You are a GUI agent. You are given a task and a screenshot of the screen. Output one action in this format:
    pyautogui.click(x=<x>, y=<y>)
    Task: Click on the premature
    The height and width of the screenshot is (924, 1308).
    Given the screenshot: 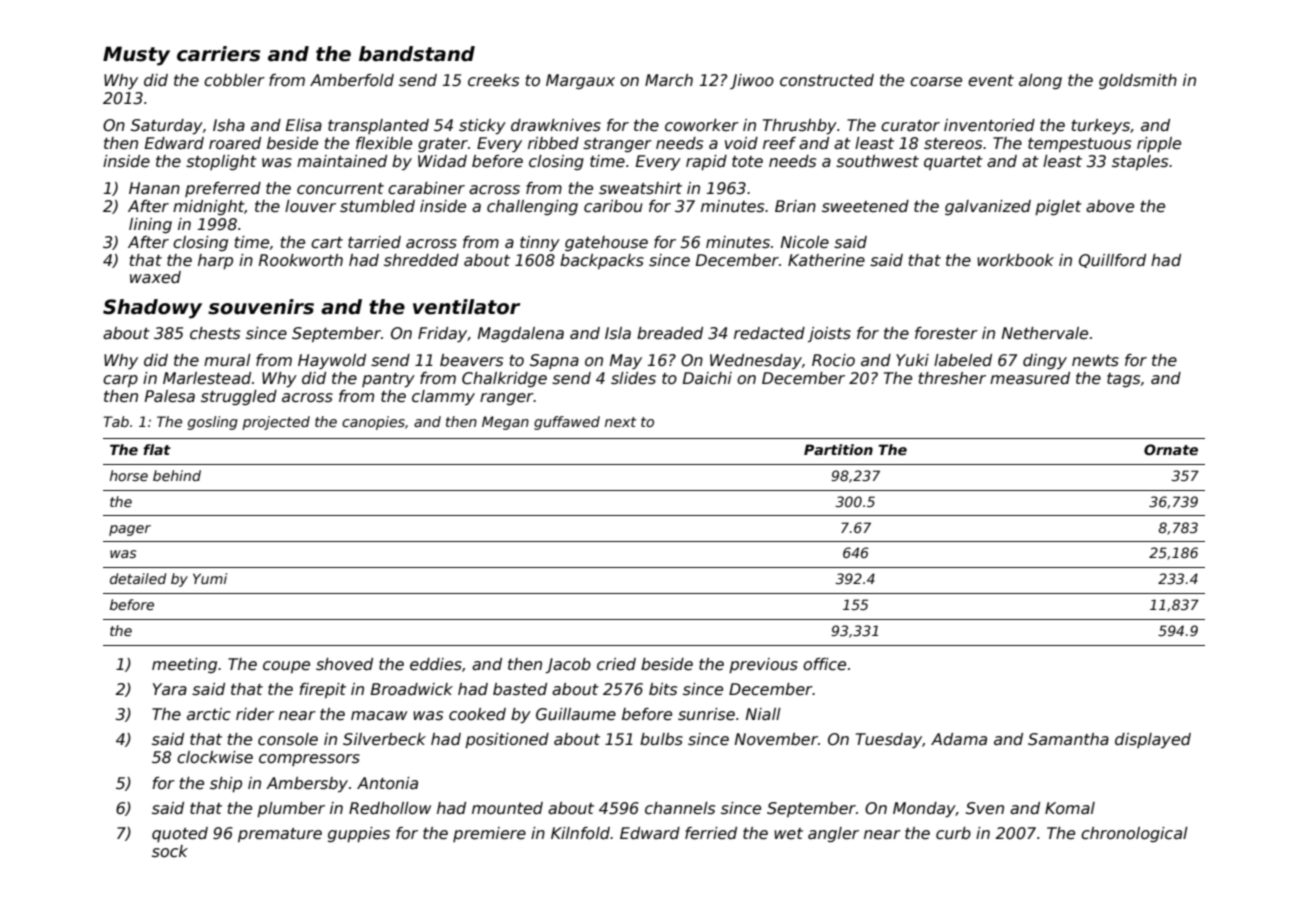 What is the action you would take?
    pyautogui.click(x=280, y=835)
